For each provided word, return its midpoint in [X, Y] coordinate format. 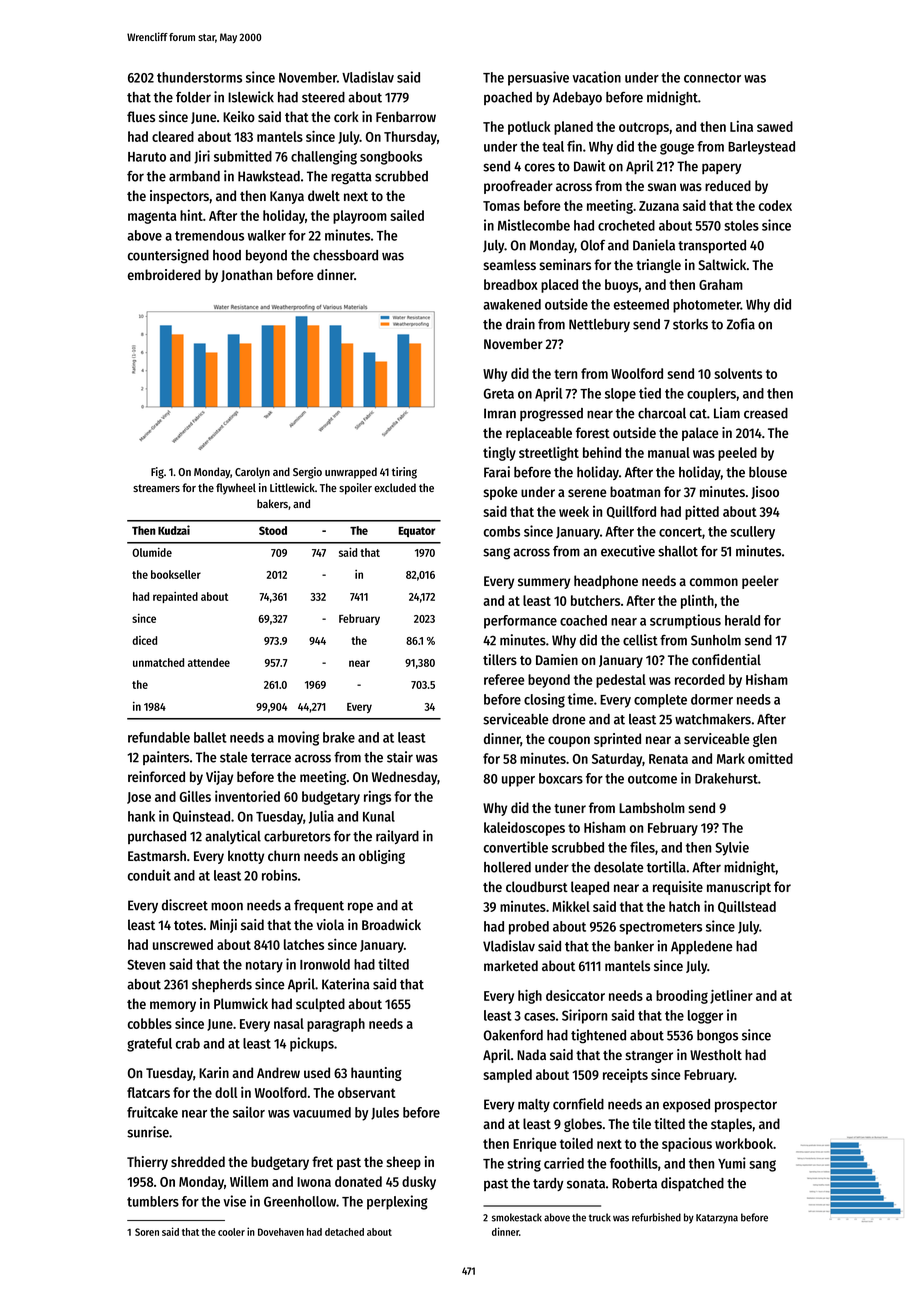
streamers [156, 488]
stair [400, 757]
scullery [752, 533]
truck [600, 1217]
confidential [726, 659]
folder [193, 97]
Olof [593, 245]
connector [712, 78]
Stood [273, 530]
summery [544, 583]
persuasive [538, 78]
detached [344, 1232]
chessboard [345, 255]
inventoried [247, 796]
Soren [147, 1232]
